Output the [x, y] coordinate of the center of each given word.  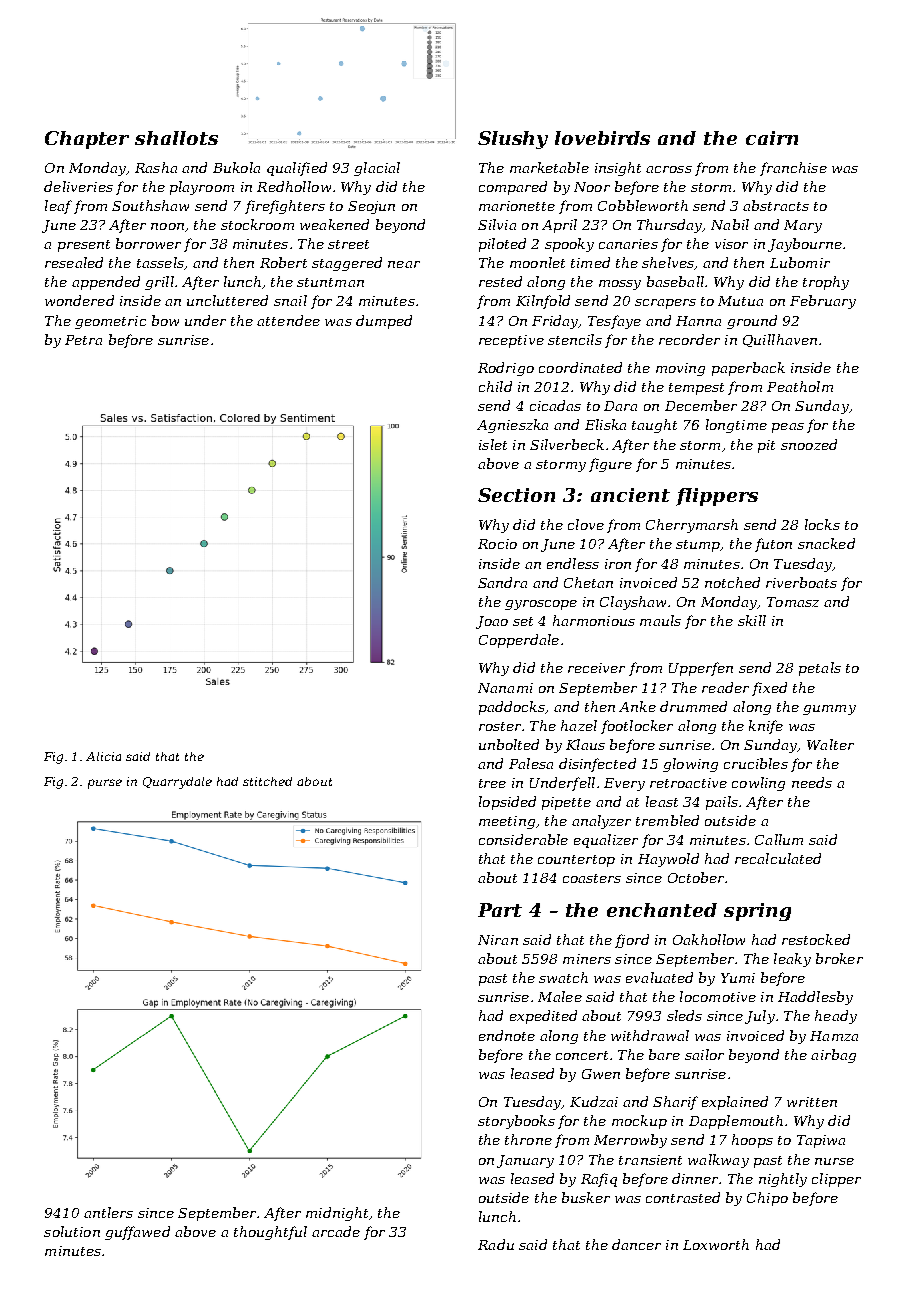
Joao [492, 622]
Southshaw [150, 205]
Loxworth [716, 1244]
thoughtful [270, 1233]
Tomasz [793, 602]
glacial [377, 169]
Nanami [505, 688]
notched [732, 582]
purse [105, 784]
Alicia [103, 756]
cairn [772, 138]
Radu [496, 1244]
